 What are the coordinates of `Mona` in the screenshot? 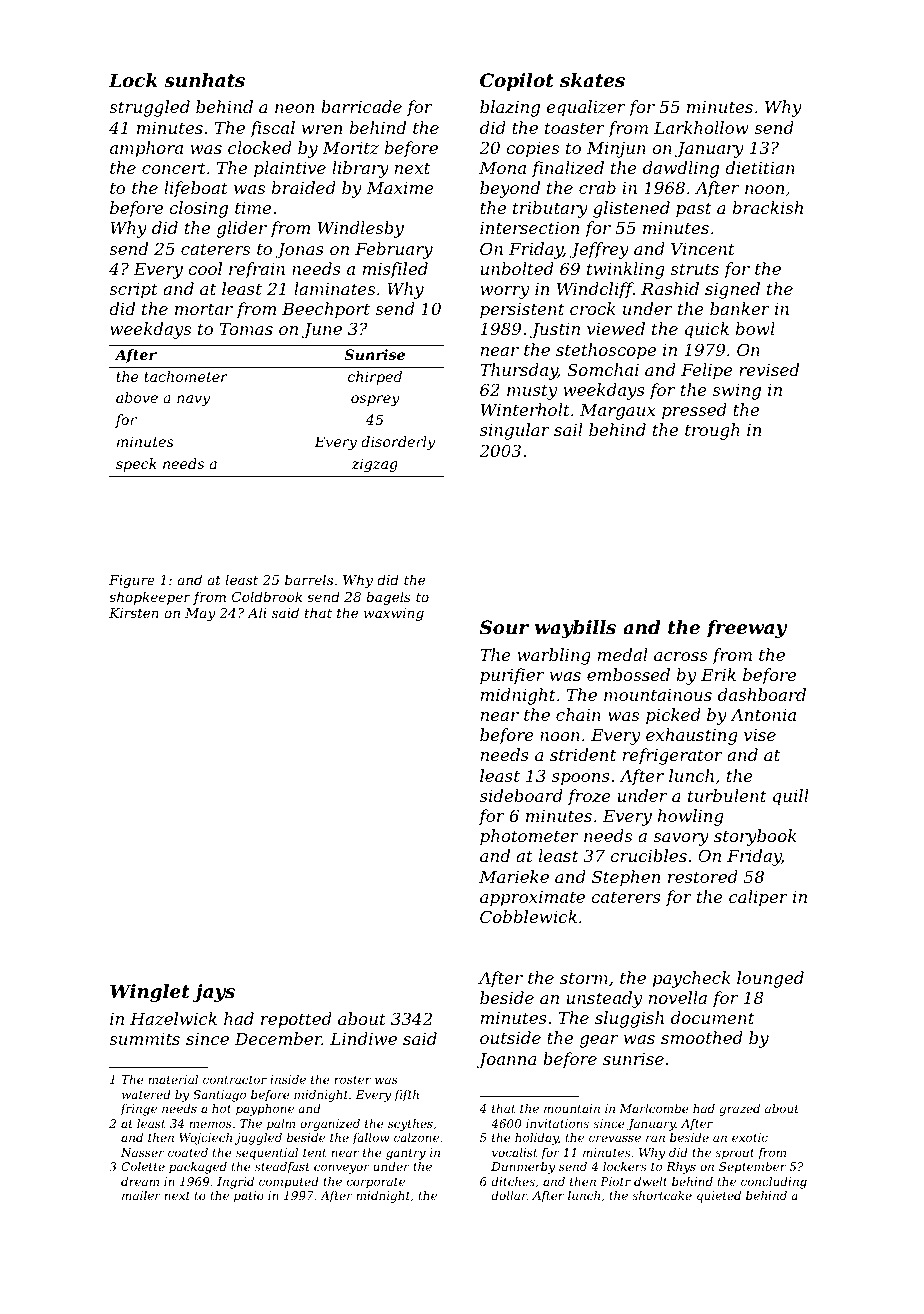 It's located at (502, 168).
